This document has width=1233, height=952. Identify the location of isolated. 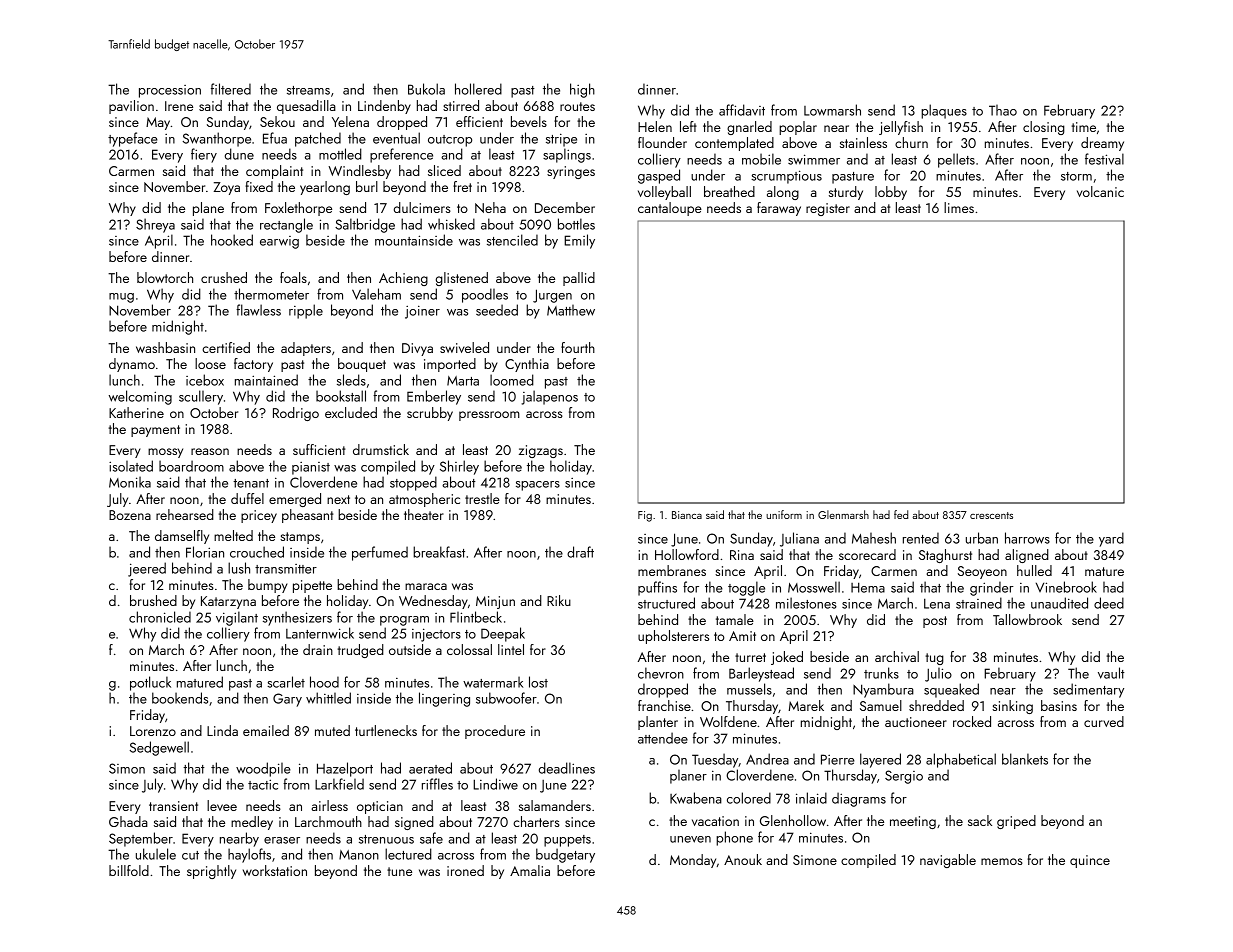
(131, 466).
